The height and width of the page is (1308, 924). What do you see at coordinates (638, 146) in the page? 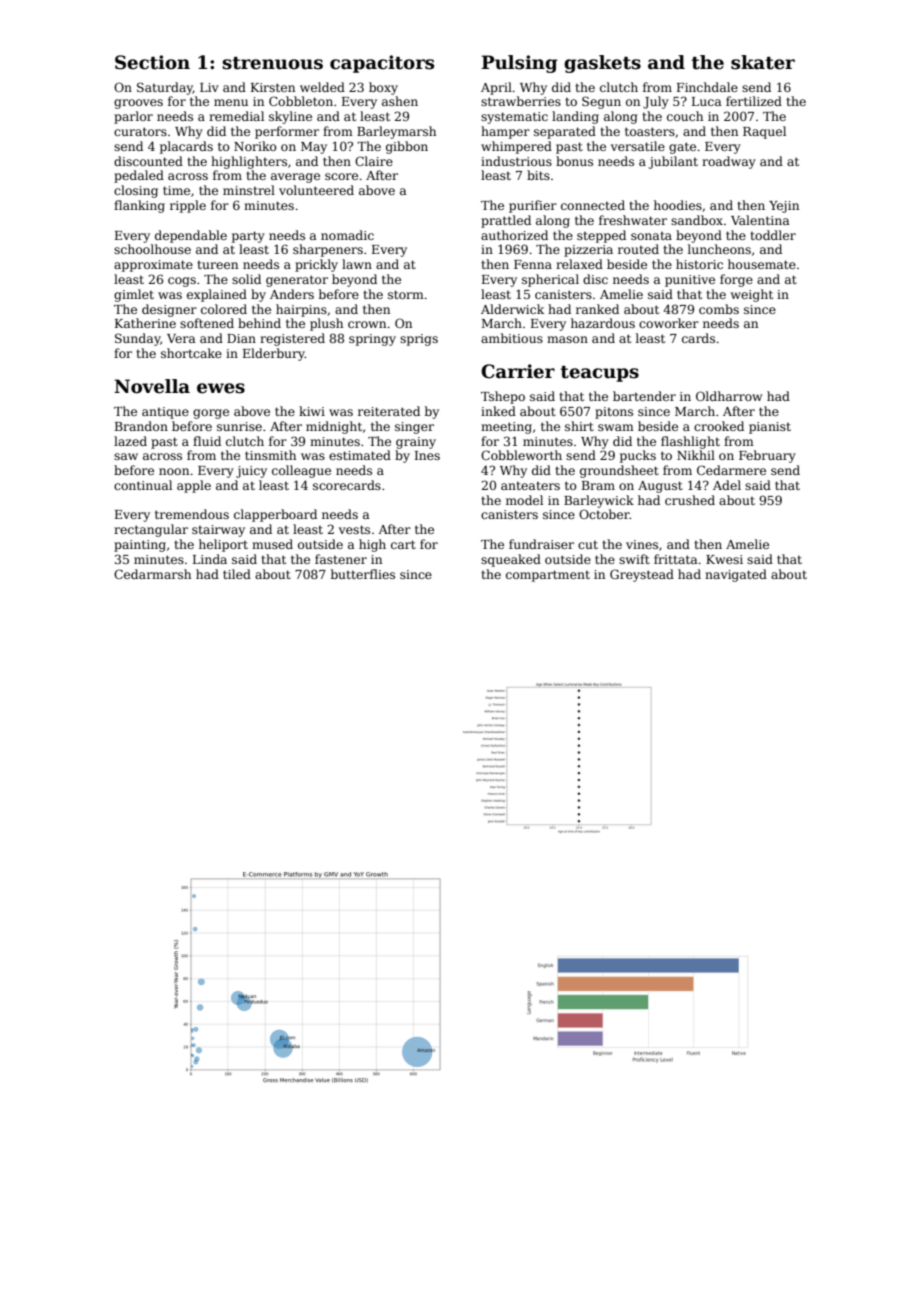
I see `versatile` at bounding box center [638, 146].
